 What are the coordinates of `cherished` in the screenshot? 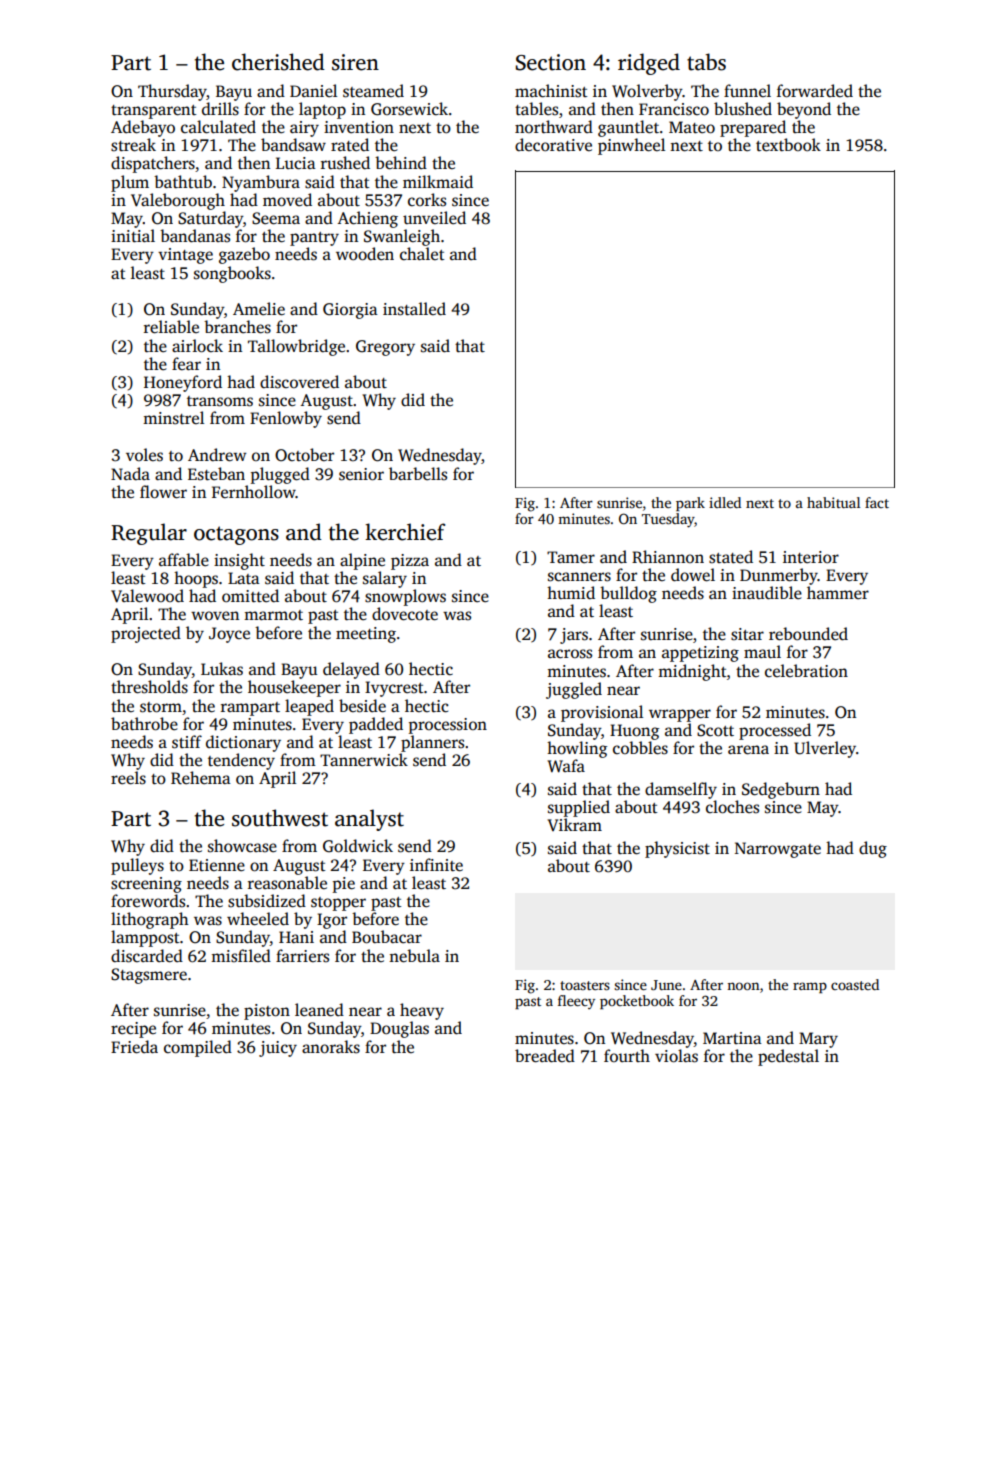 It's located at (278, 62).
